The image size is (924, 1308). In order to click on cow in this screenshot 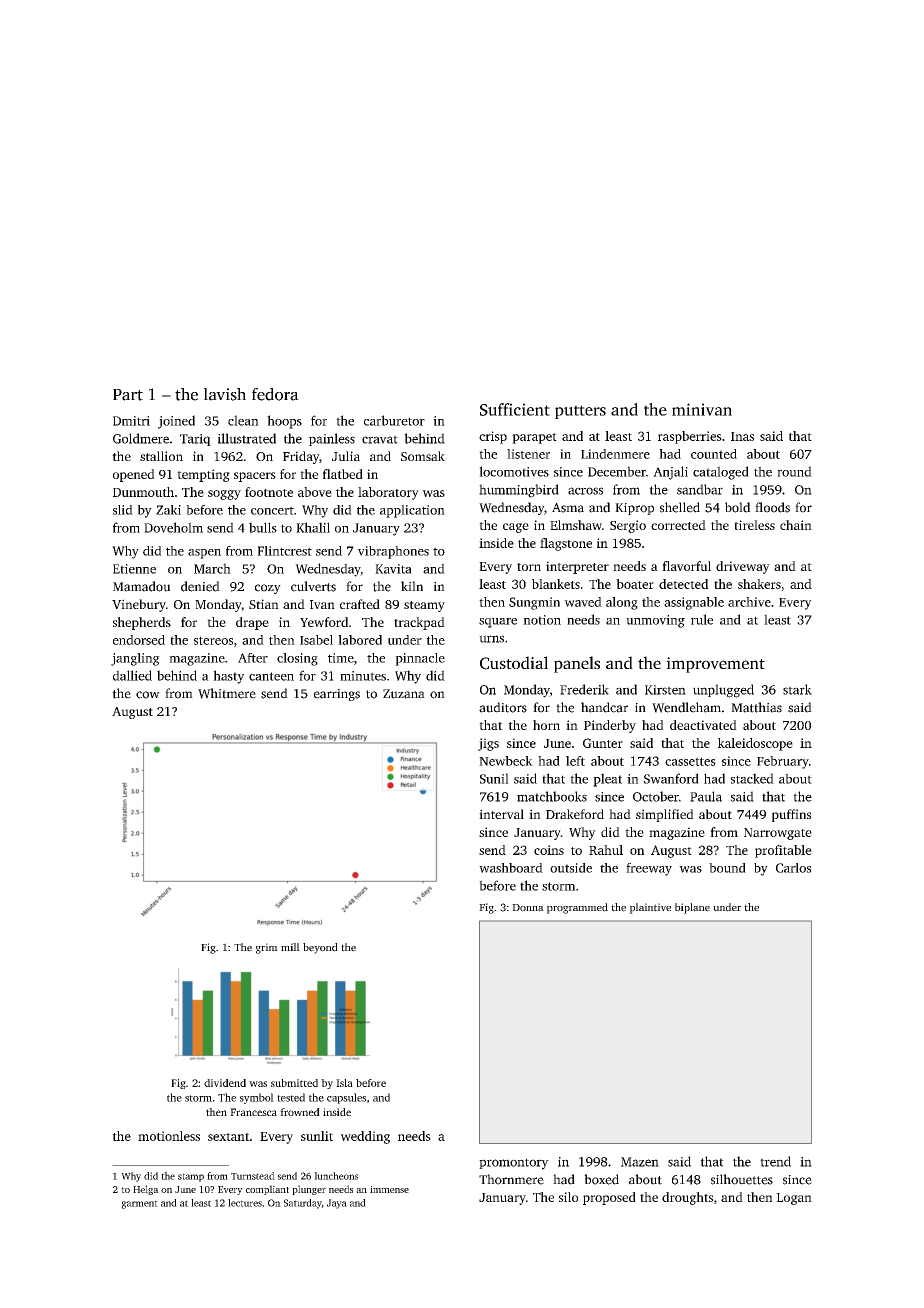, I will do `click(148, 695)`.
